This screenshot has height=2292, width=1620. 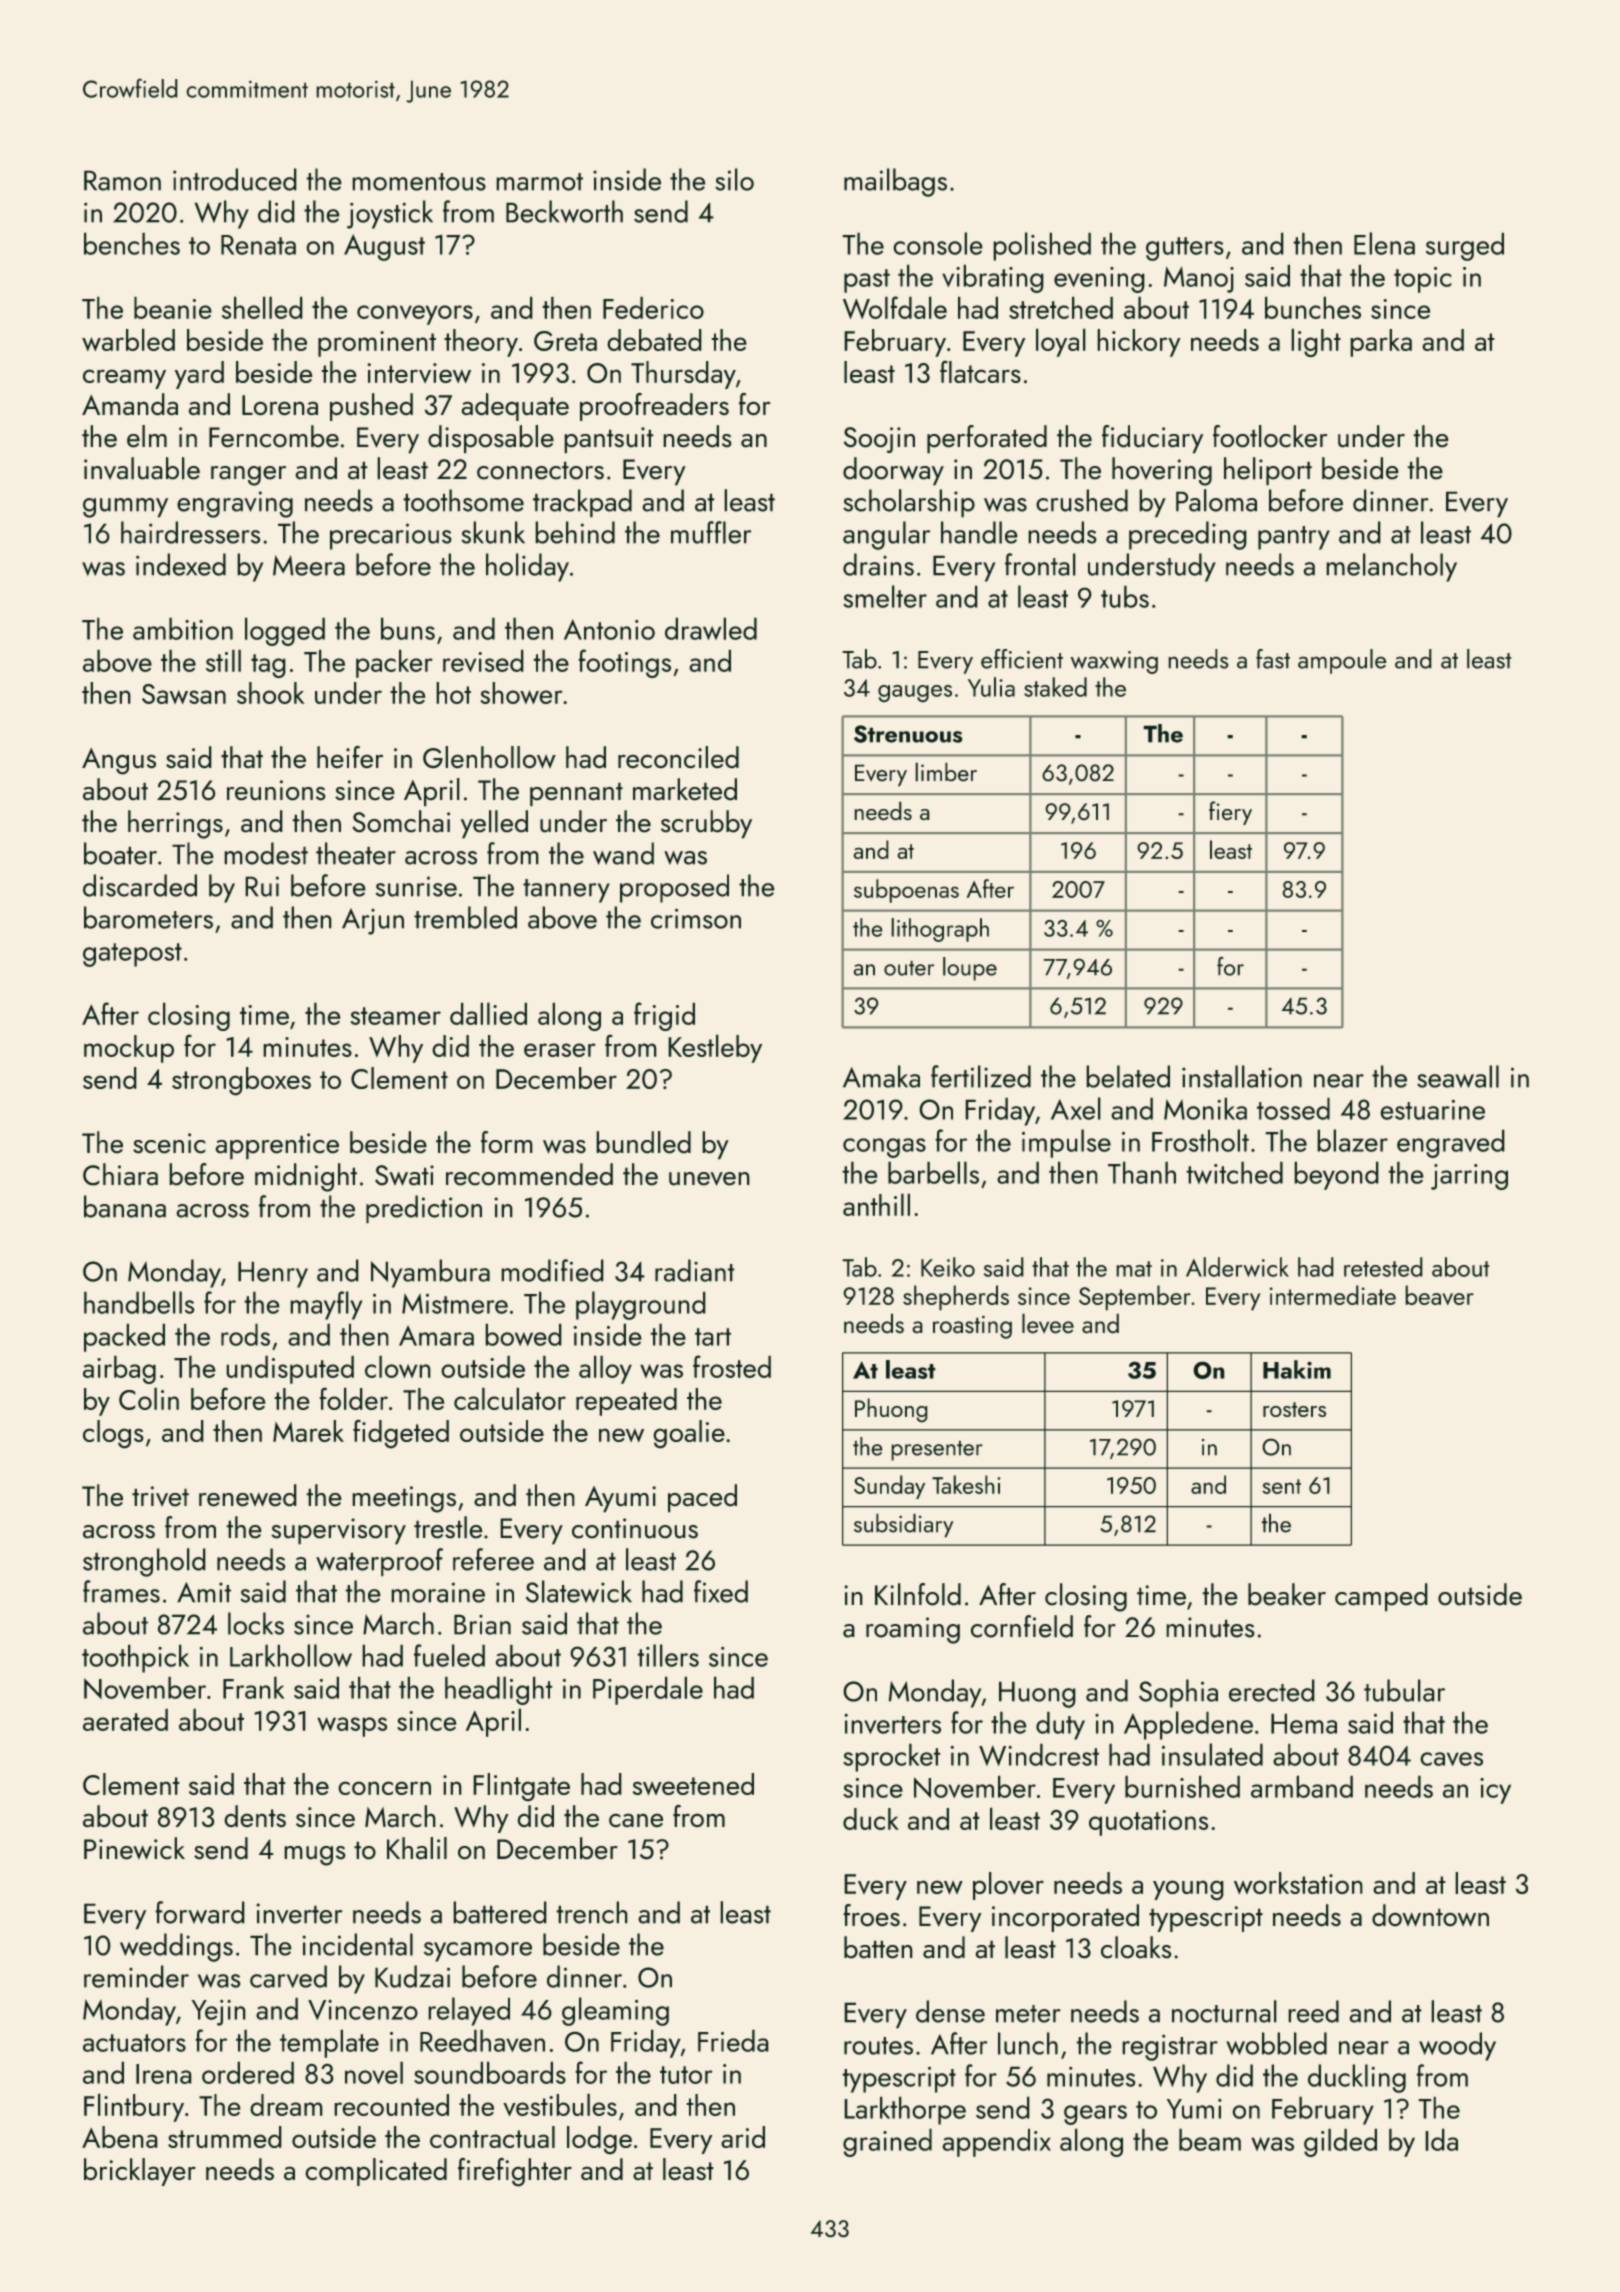 What do you see at coordinates (122, 180) in the screenshot?
I see `Ramon` at bounding box center [122, 180].
